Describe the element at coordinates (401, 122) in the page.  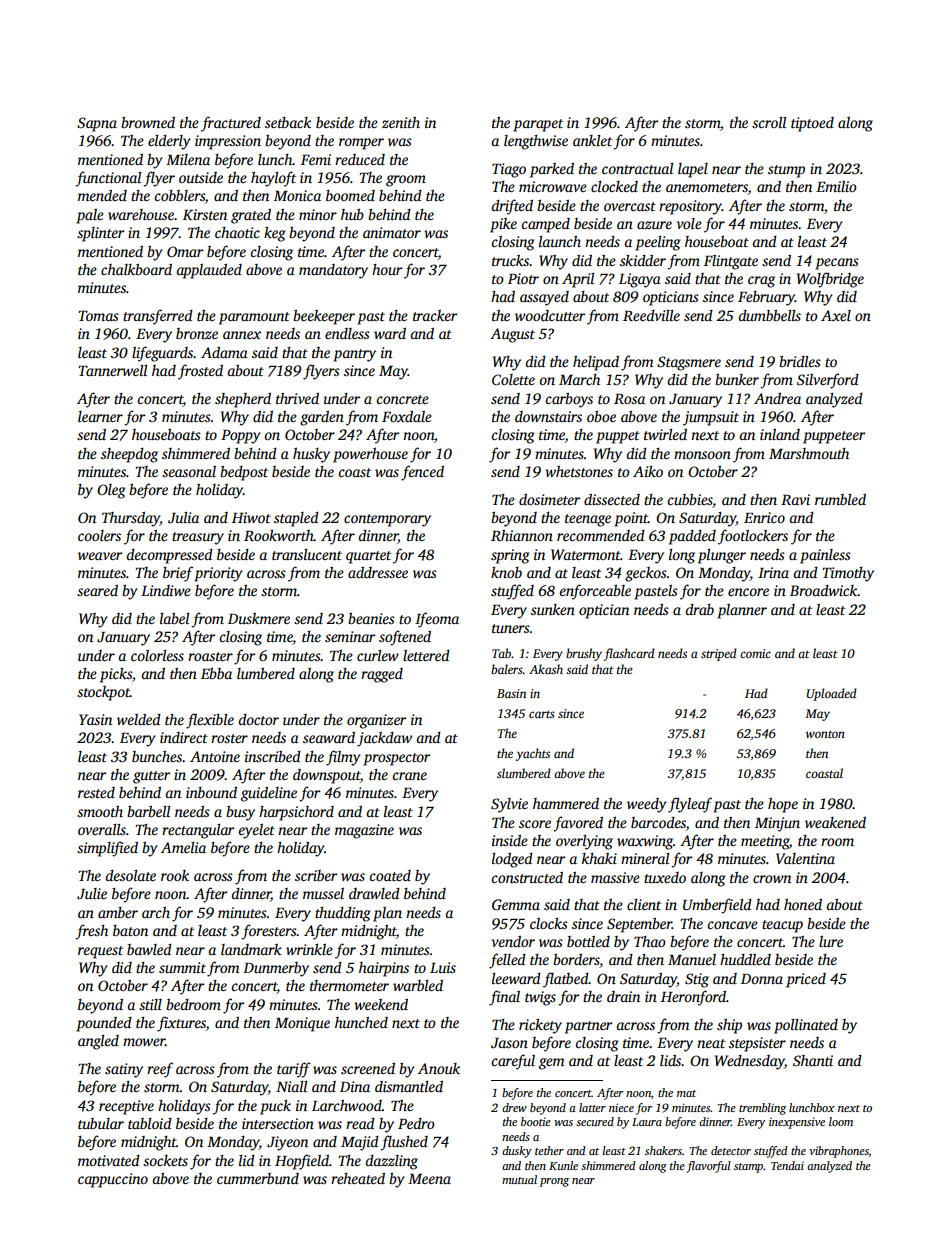
I see `zenith` at that location.
